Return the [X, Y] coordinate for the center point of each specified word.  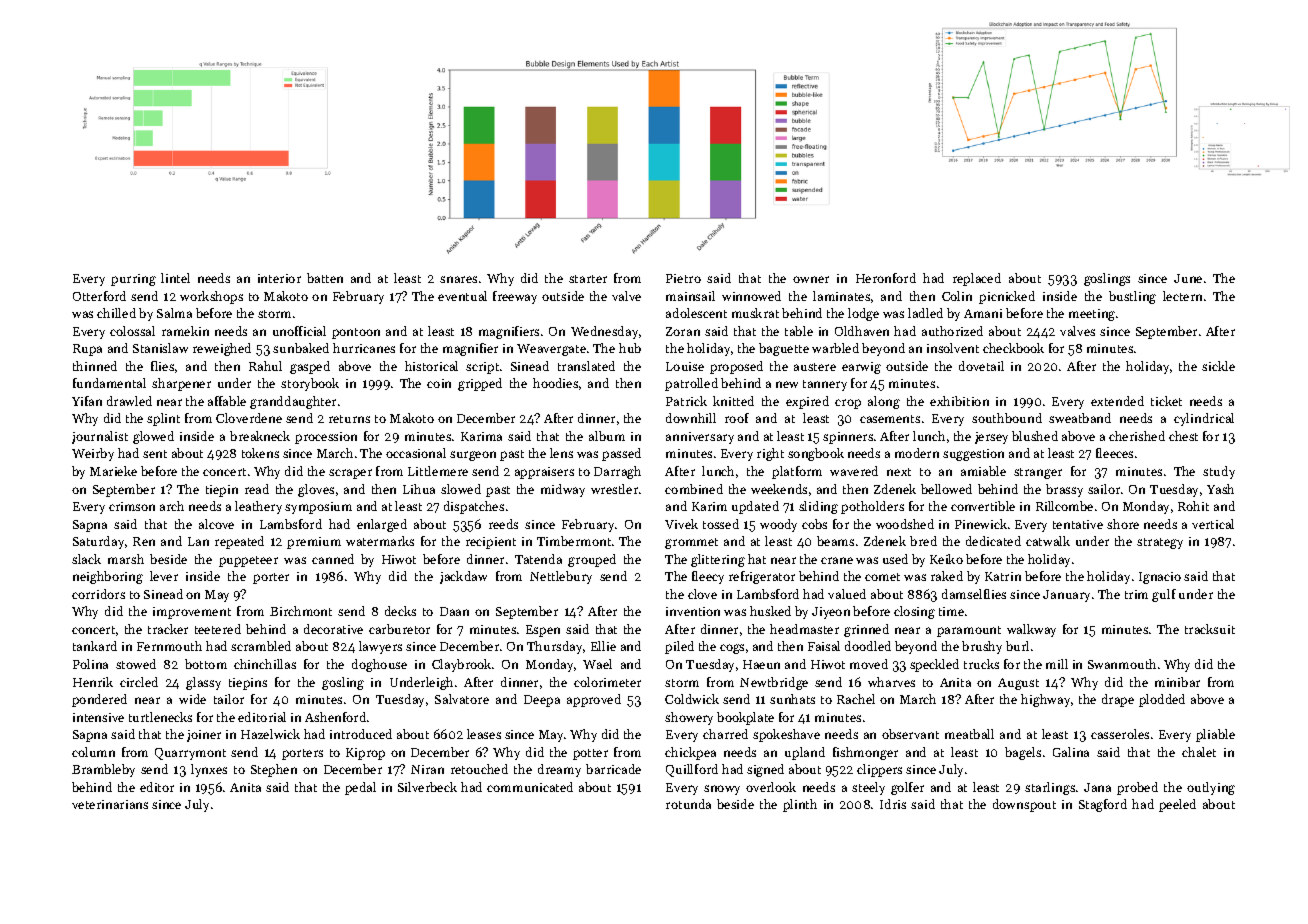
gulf [1164, 595]
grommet [691, 543]
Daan [454, 611]
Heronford [886, 278]
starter [588, 279]
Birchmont [301, 611]
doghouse [379, 665]
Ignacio [1160, 578]
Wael [597, 664]
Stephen [274, 770]
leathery [258, 507]
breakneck [260, 436]
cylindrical [1204, 419]
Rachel [856, 699]
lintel [175, 278]
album [607, 436]
